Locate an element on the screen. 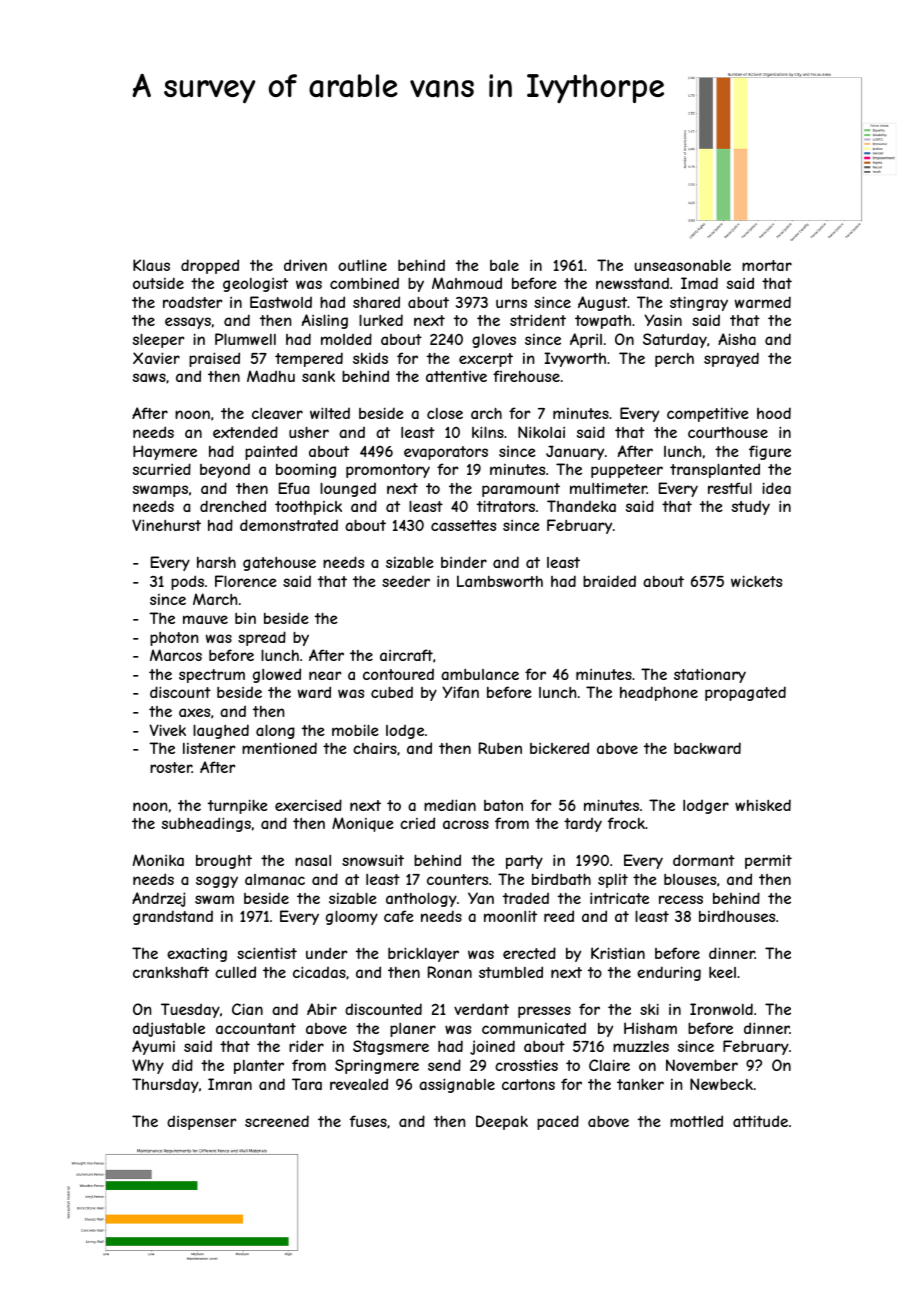  paramount is located at coordinates (521, 490).
